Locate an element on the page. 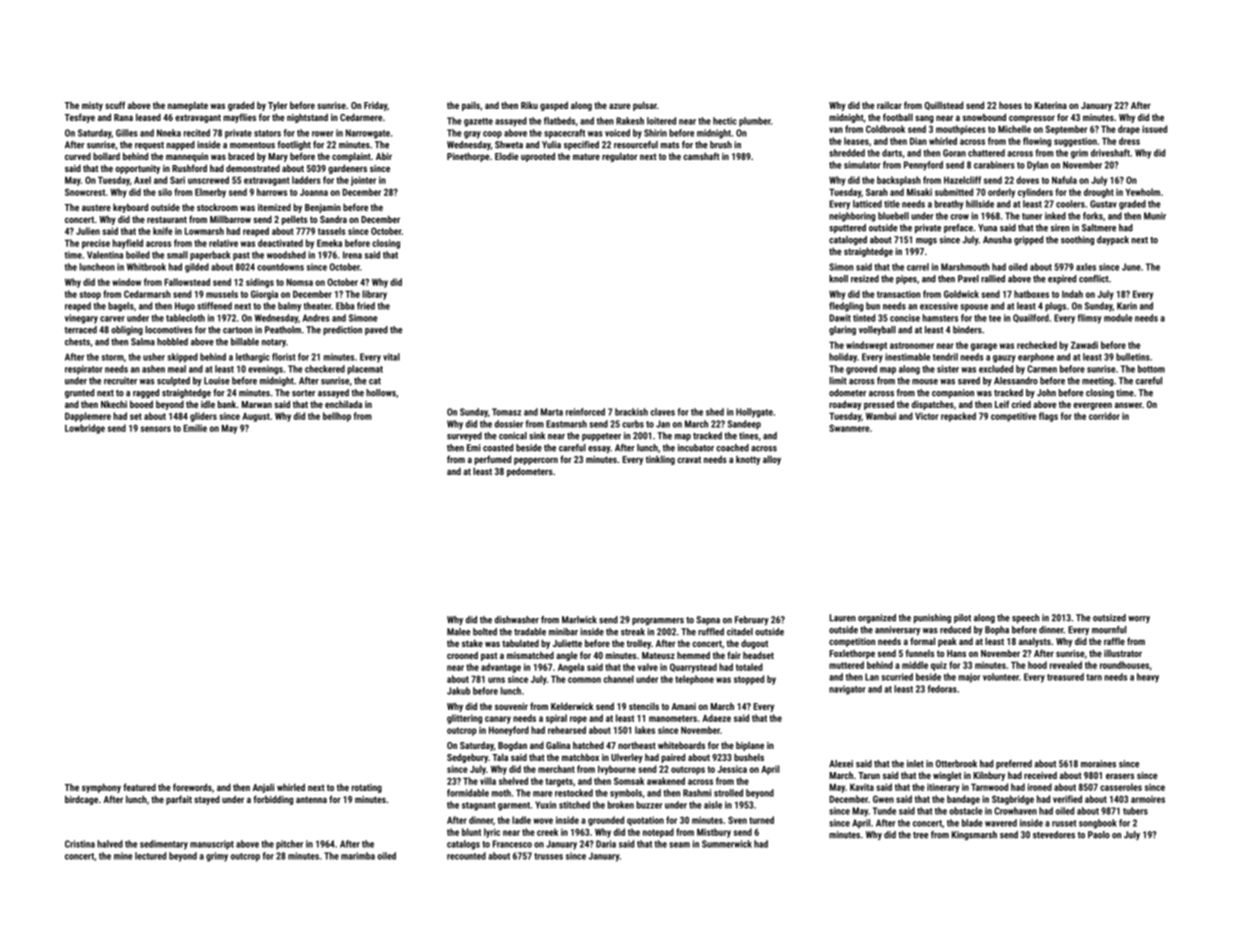 The width and height of the page is (1233, 952). Mary is located at coordinates (278, 157).
